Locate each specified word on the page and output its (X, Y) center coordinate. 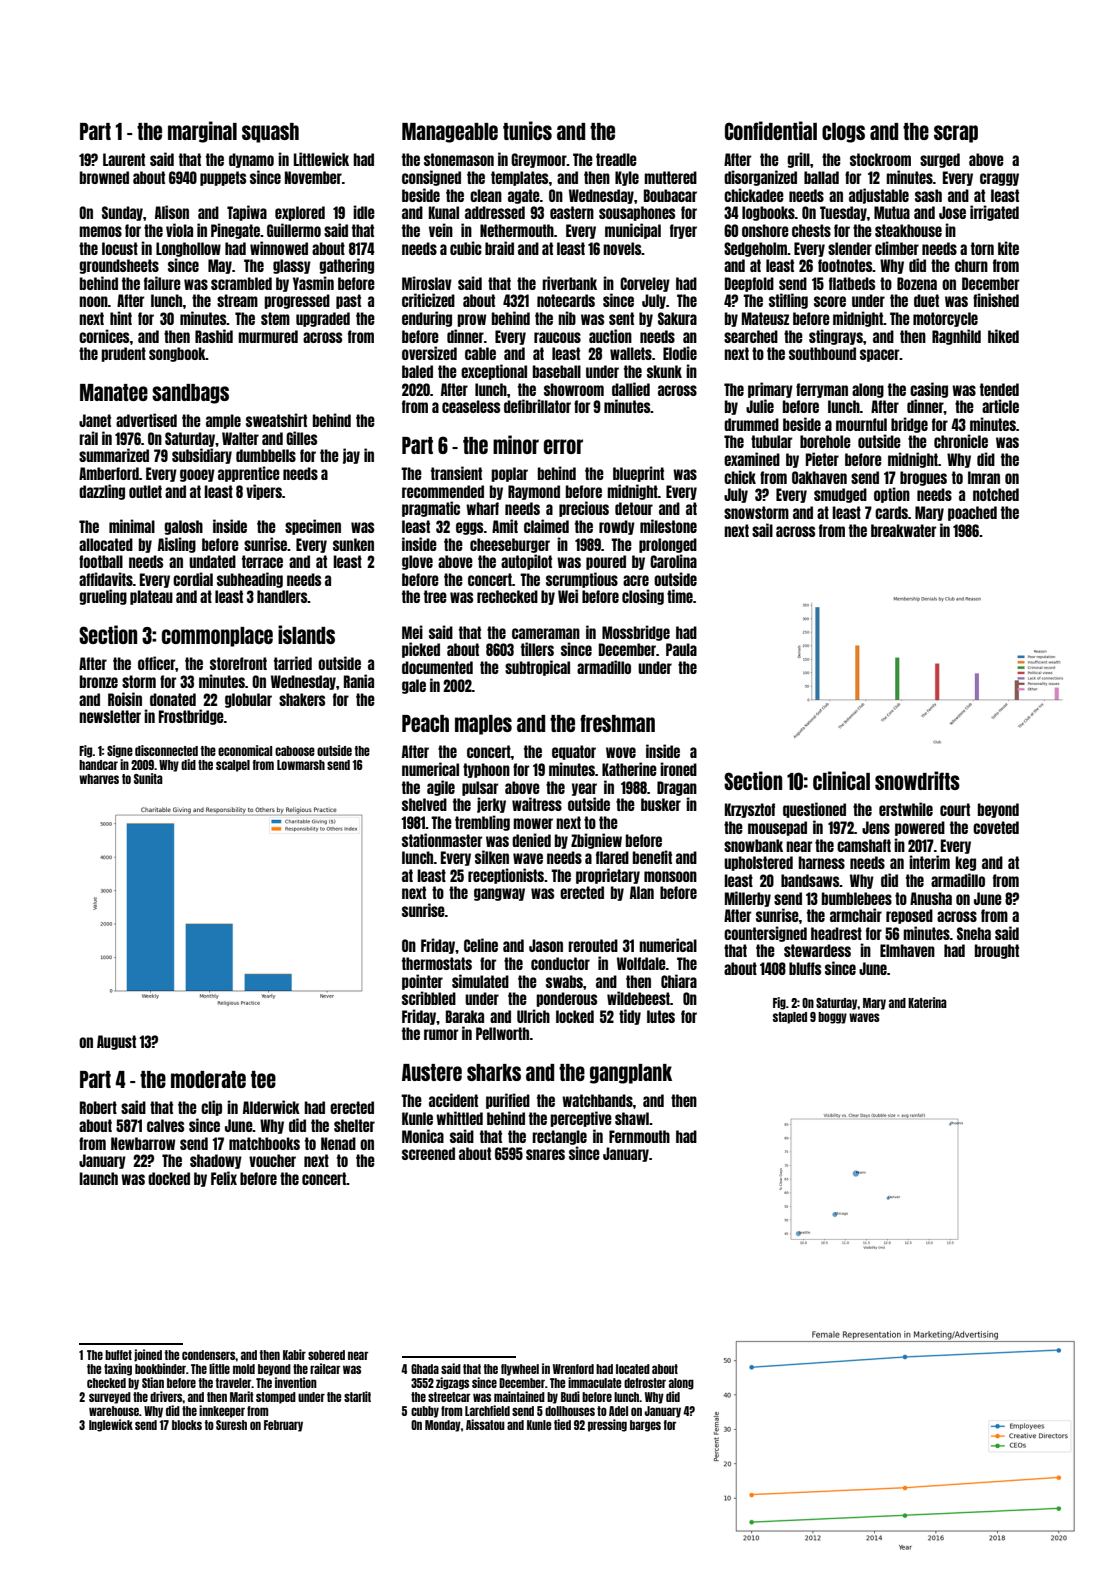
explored (300, 213)
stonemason (459, 159)
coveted (996, 827)
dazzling (102, 492)
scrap (956, 134)
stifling (788, 301)
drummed (751, 424)
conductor (560, 963)
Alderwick (271, 1107)
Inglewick (111, 1425)
